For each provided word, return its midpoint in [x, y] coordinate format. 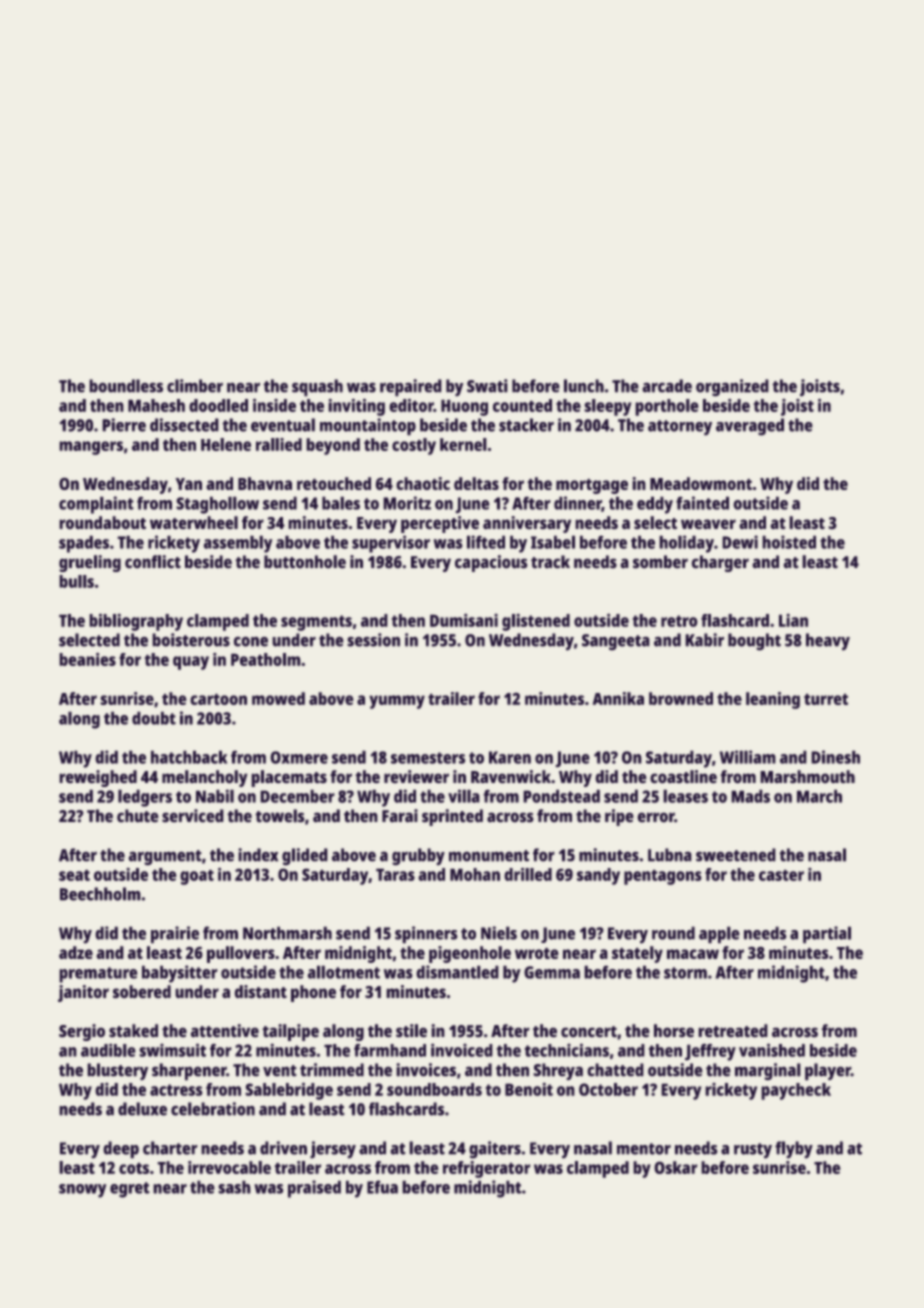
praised [314, 1189]
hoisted [789, 542]
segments [316, 623]
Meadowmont [701, 483]
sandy [598, 876]
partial [827, 935]
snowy [82, 1191]
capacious [491, 563]
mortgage [592, 486]
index [258, 855]
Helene [226, 444]
